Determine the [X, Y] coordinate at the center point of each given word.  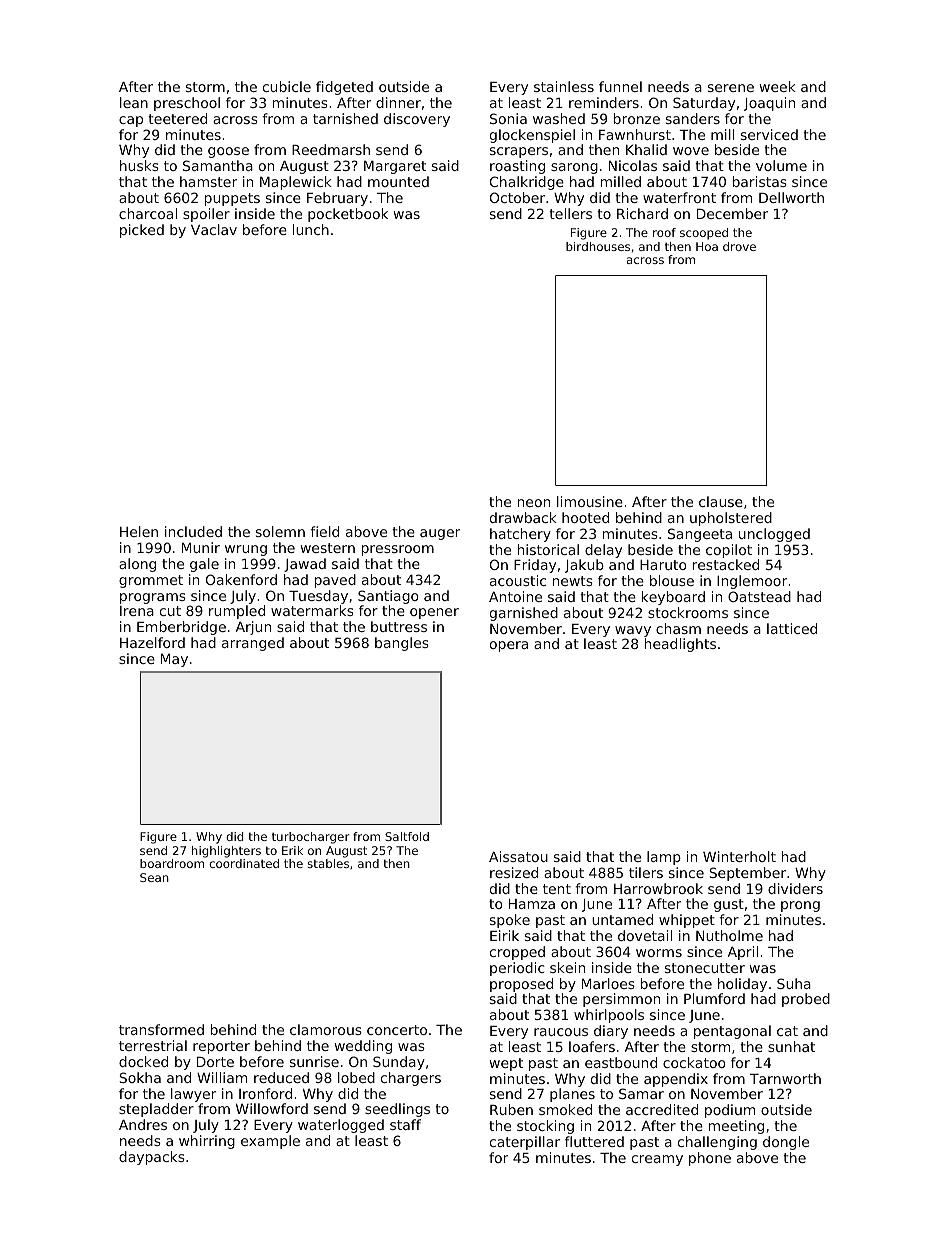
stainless [564, 86]
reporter [221, 1047]
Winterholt [739, 856]
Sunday [399, 1063]
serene [731, 88]
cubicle [287, 86]
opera [509, 646]
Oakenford [241, 579]
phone [710, 1159]
